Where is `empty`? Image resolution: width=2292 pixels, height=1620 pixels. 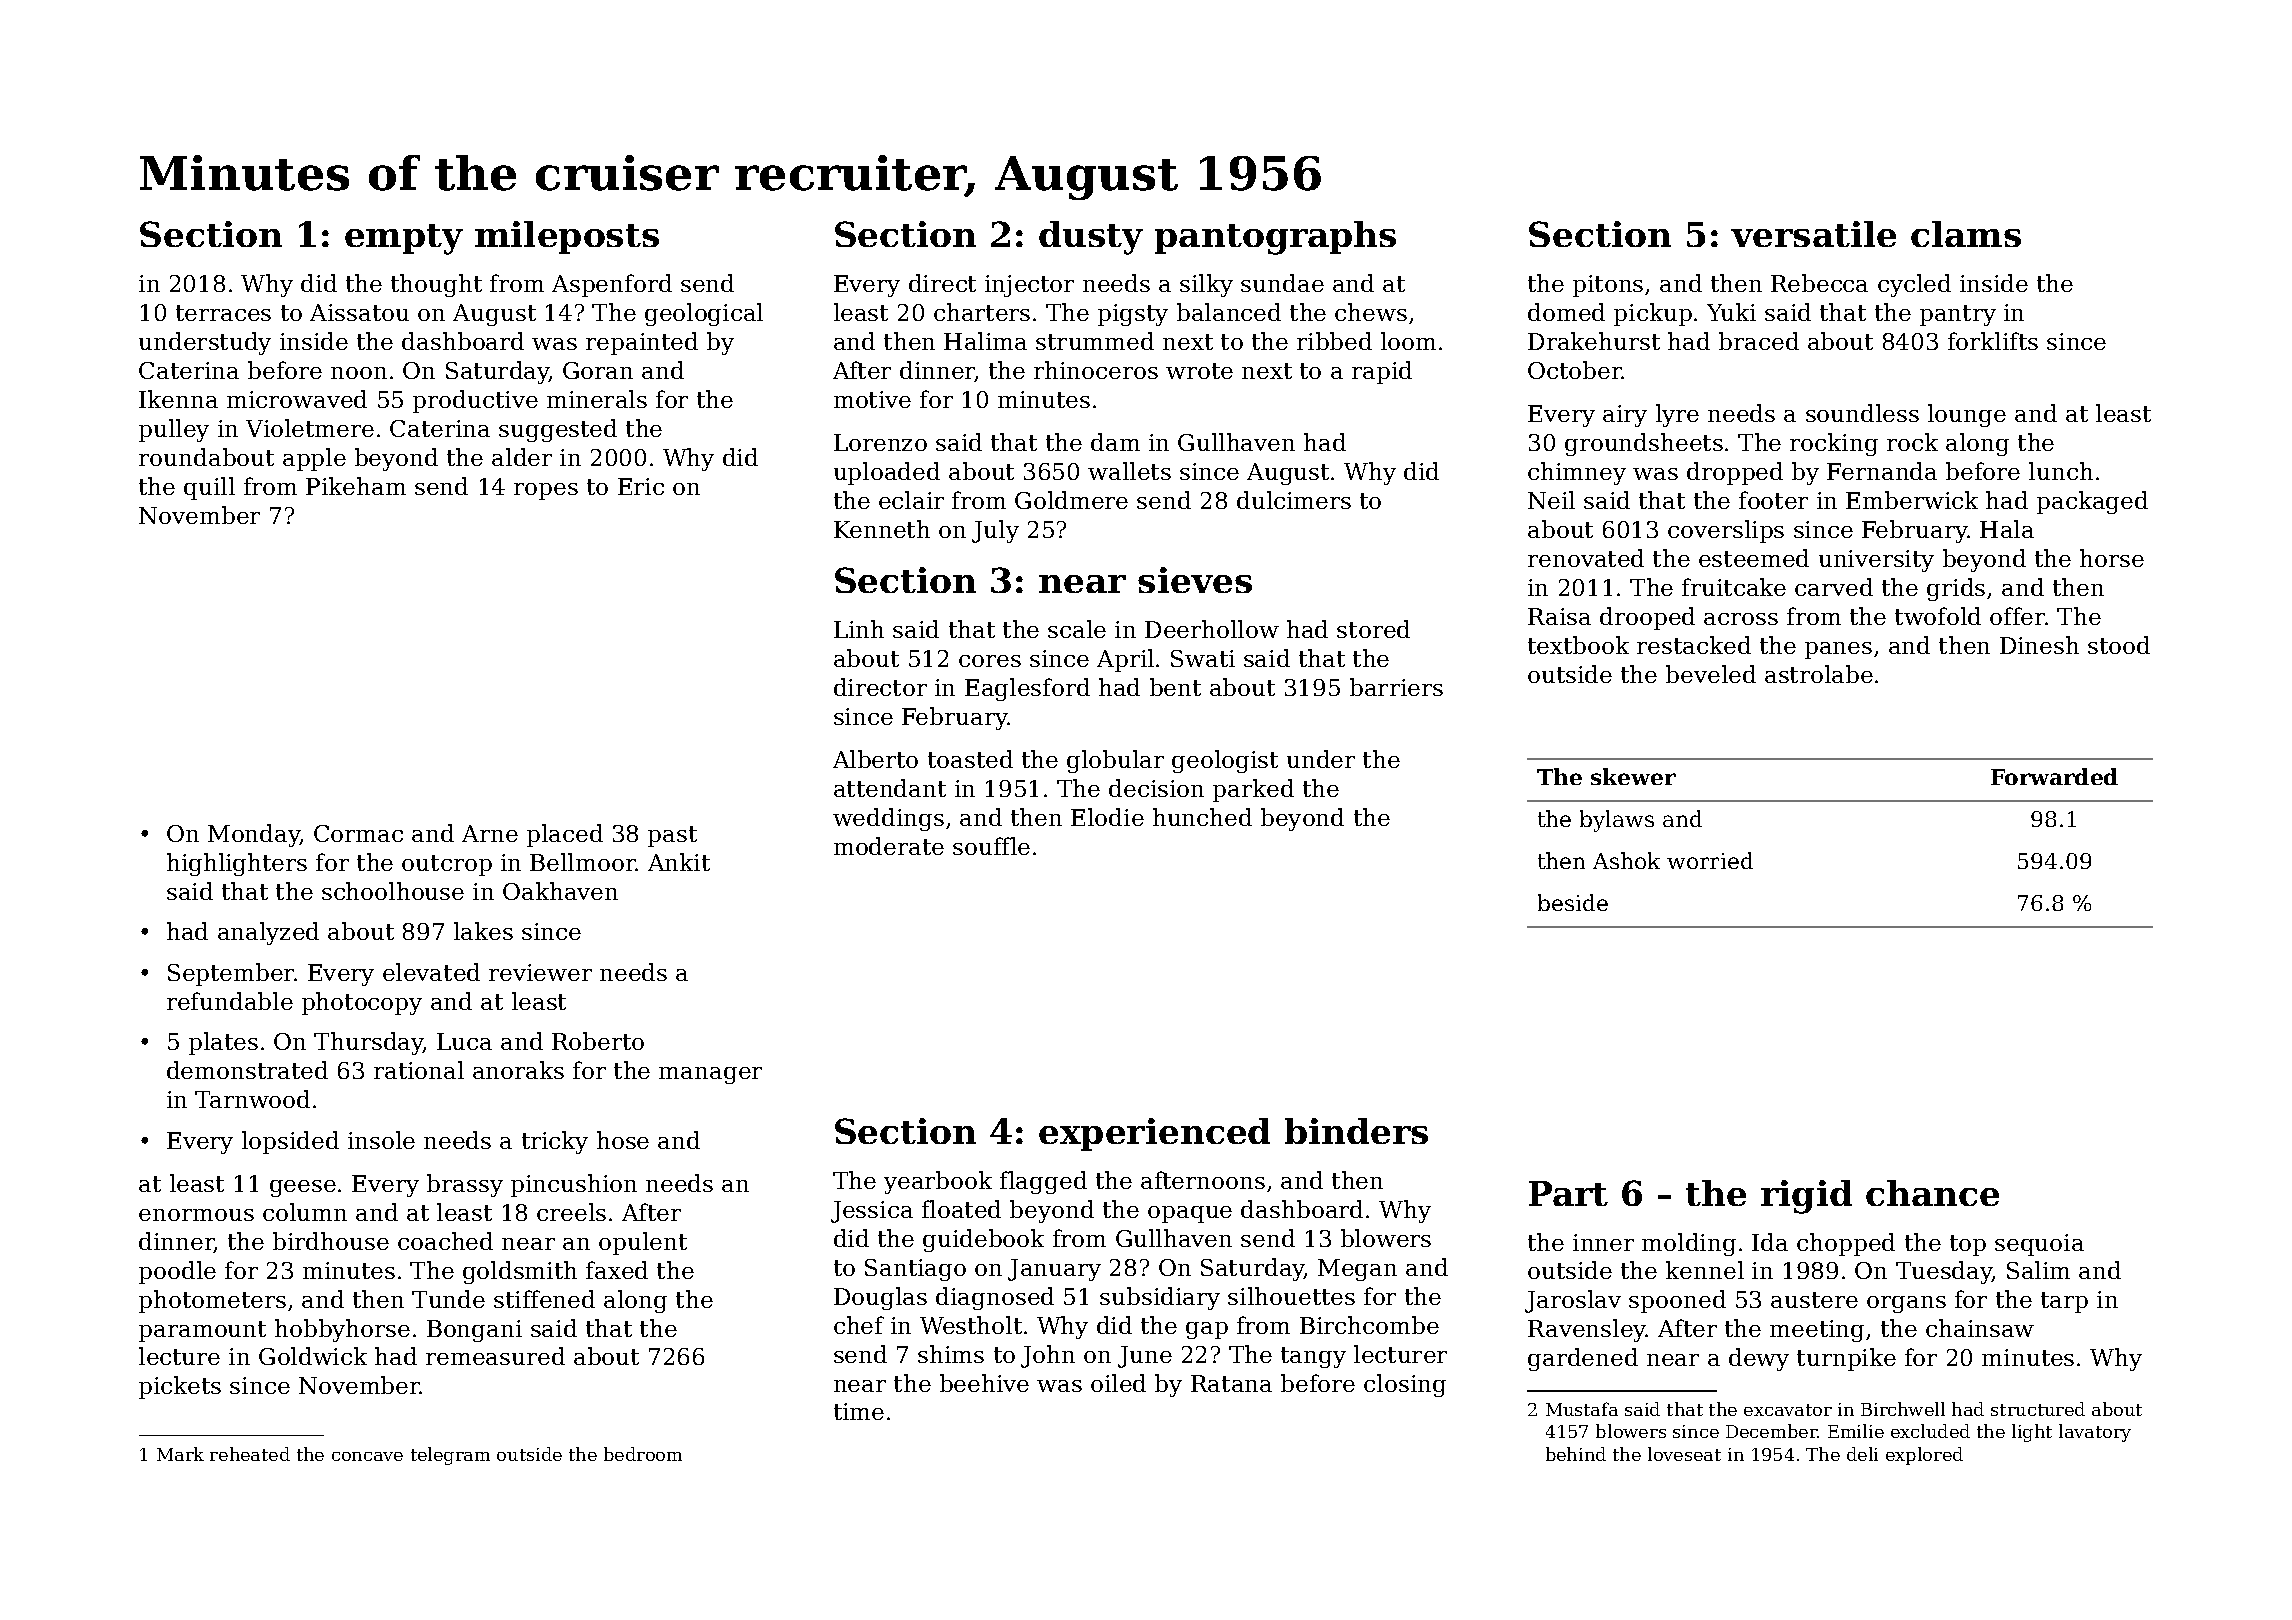 empty is located at coordinates (404, 239).
